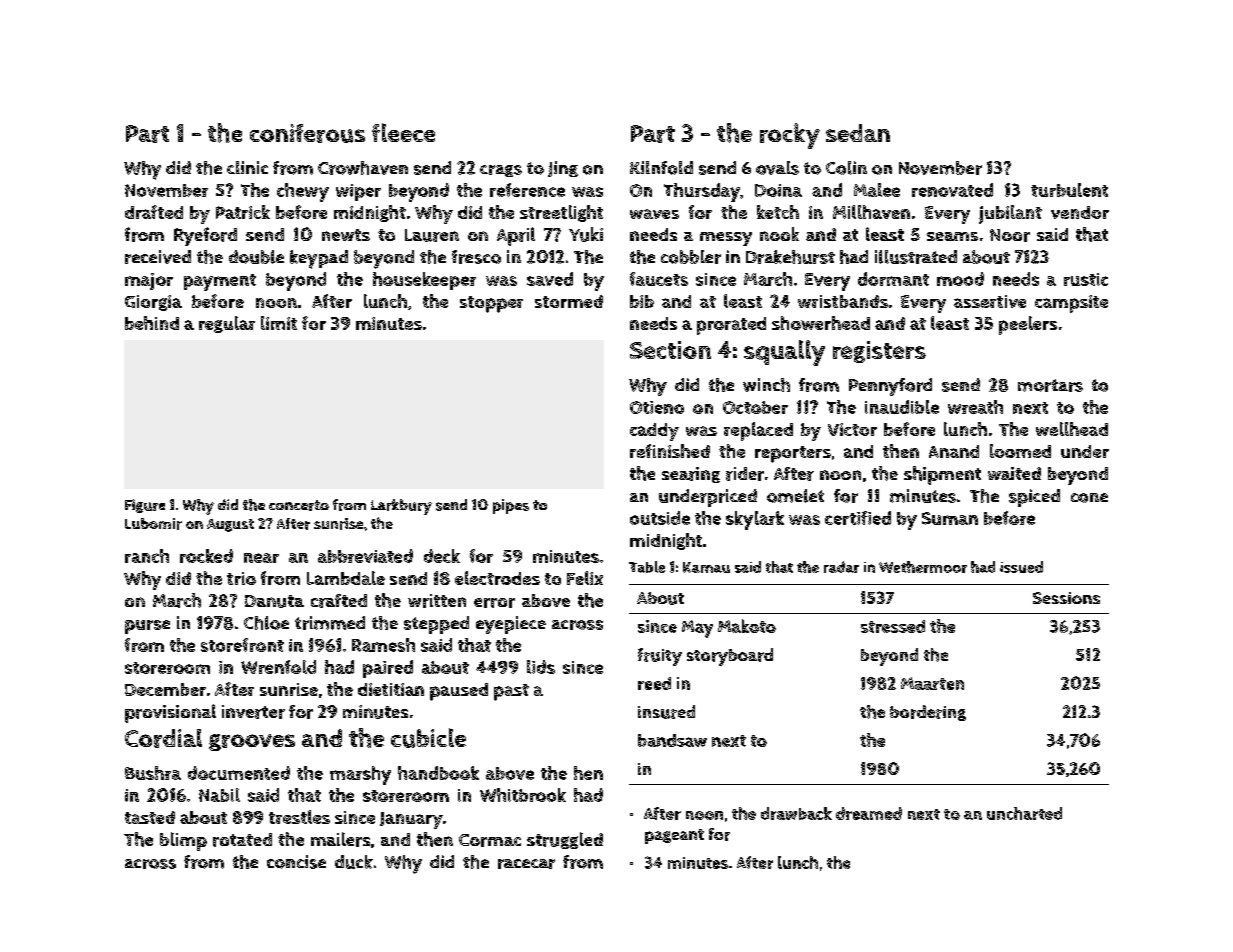  Describe the element at coordinates (278, 667) in the screenshot. I see `Wrenfold` at that location.
